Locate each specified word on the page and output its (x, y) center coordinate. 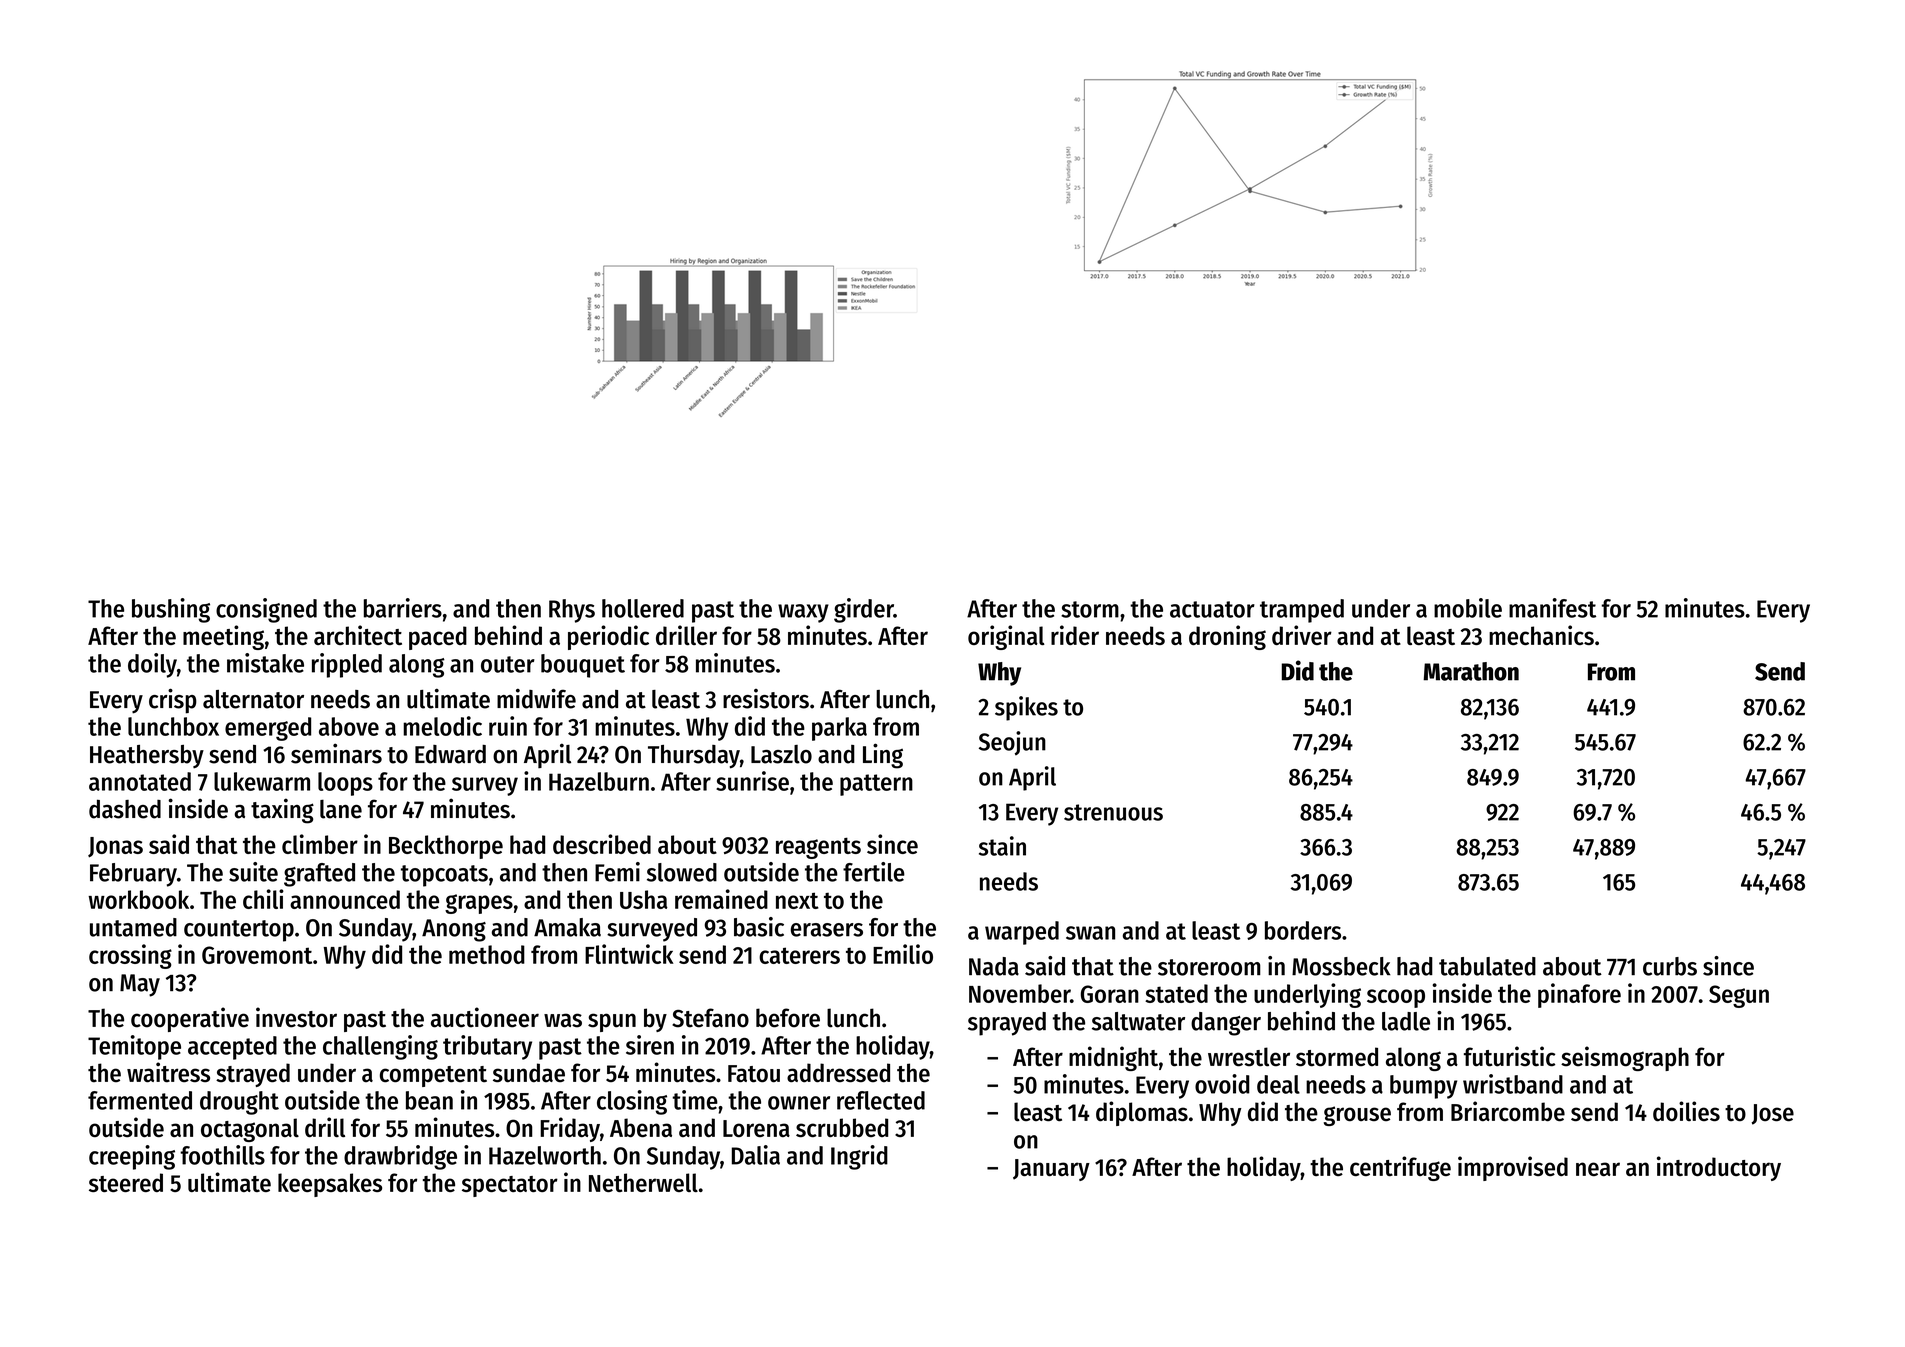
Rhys (572, 611)
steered (126, 1182)
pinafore (1579, 995)
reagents (818, 848)
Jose (1773, 1114)
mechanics (1541, 635)
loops (345, 784)
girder (864, 610)
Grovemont (257, 955)
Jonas (115, 847)
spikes (1026, 708)
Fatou (754, 1074)
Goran (1110, 994)
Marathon (1471, 671)
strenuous (1113, 812)
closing (632, 1102)
